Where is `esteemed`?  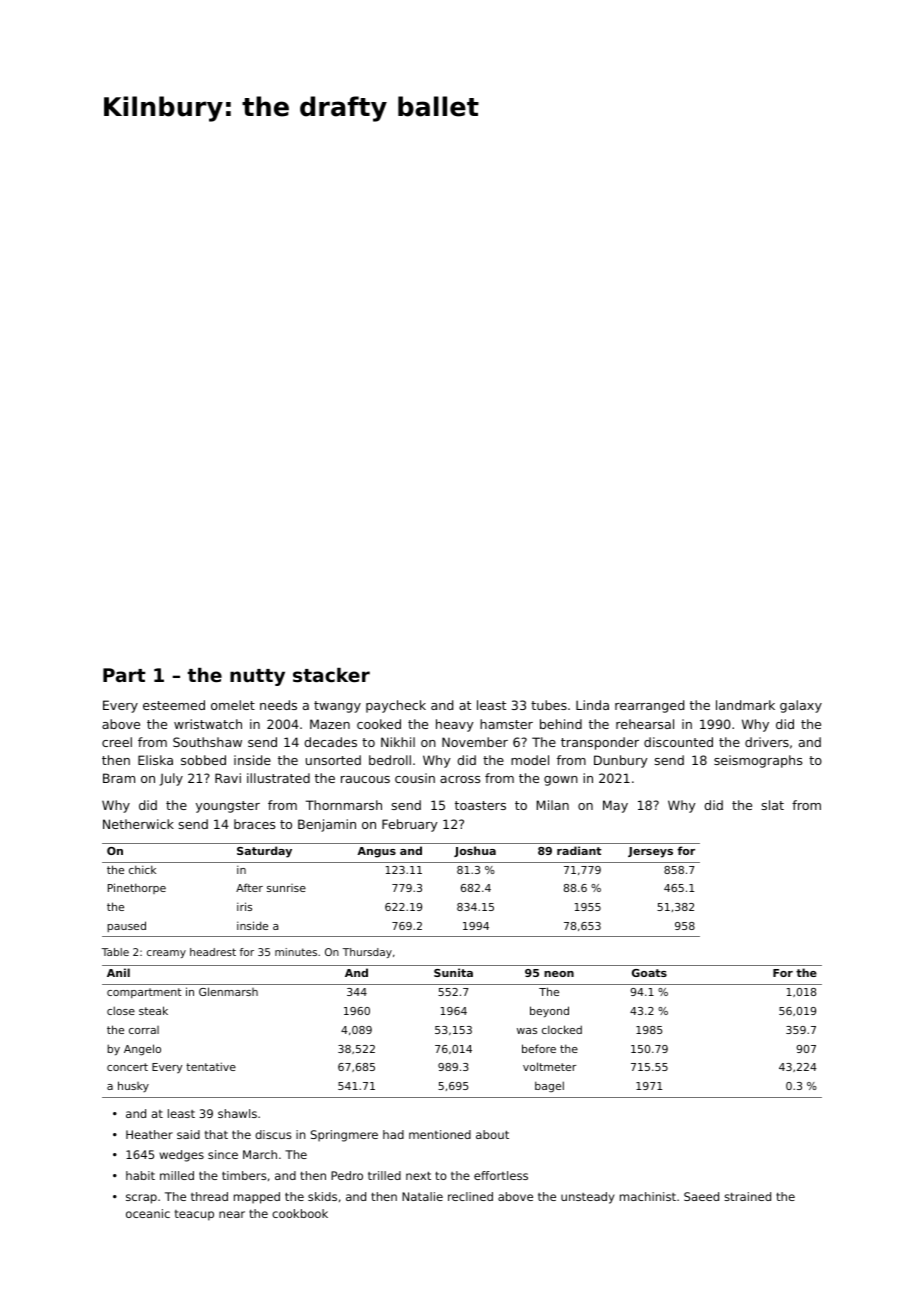 esteemed is located at coordinates (174, 705).
